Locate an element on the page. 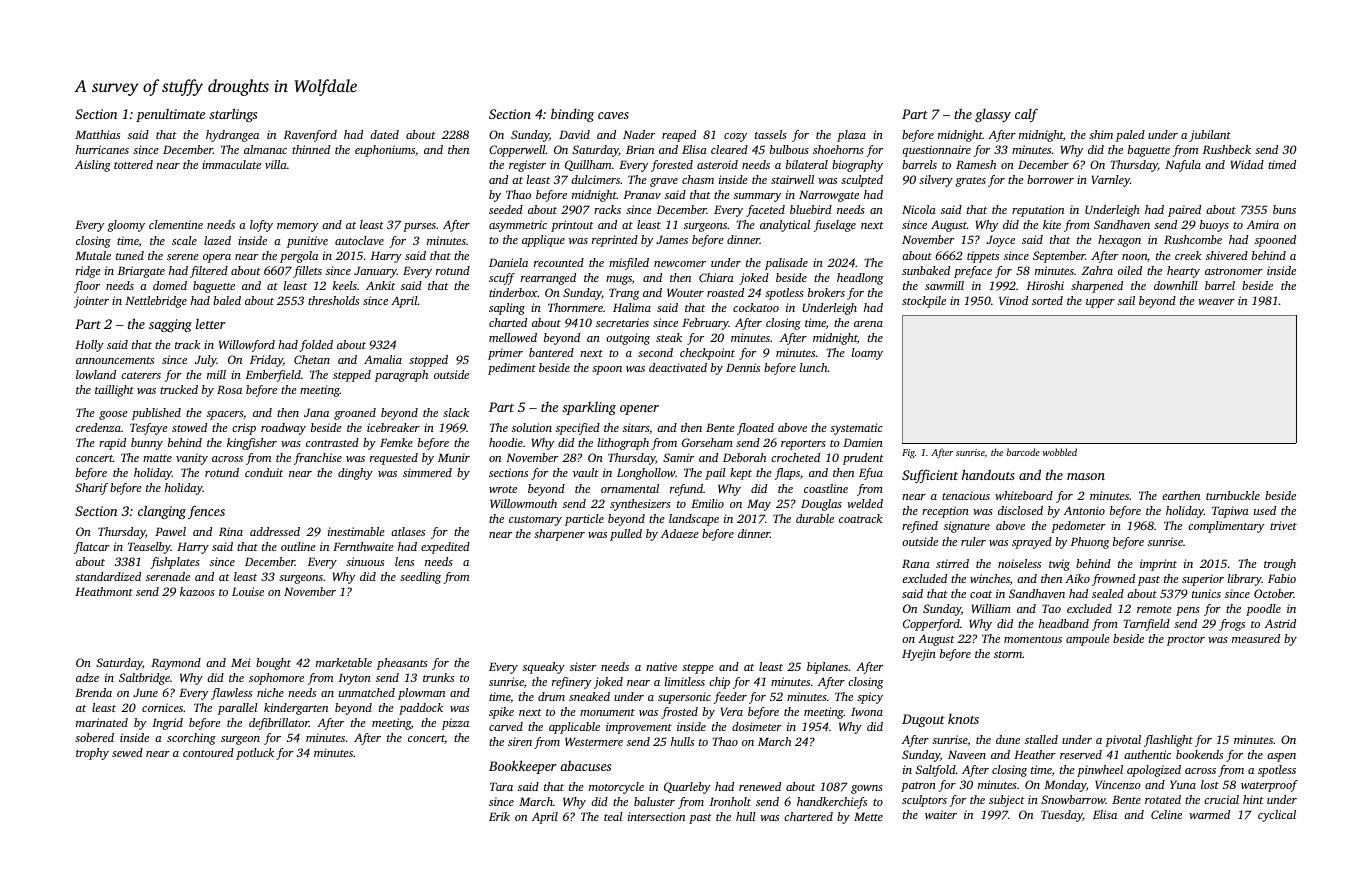 This page has width=1372, height=887. measured is located at coordinates (1256, 638).
